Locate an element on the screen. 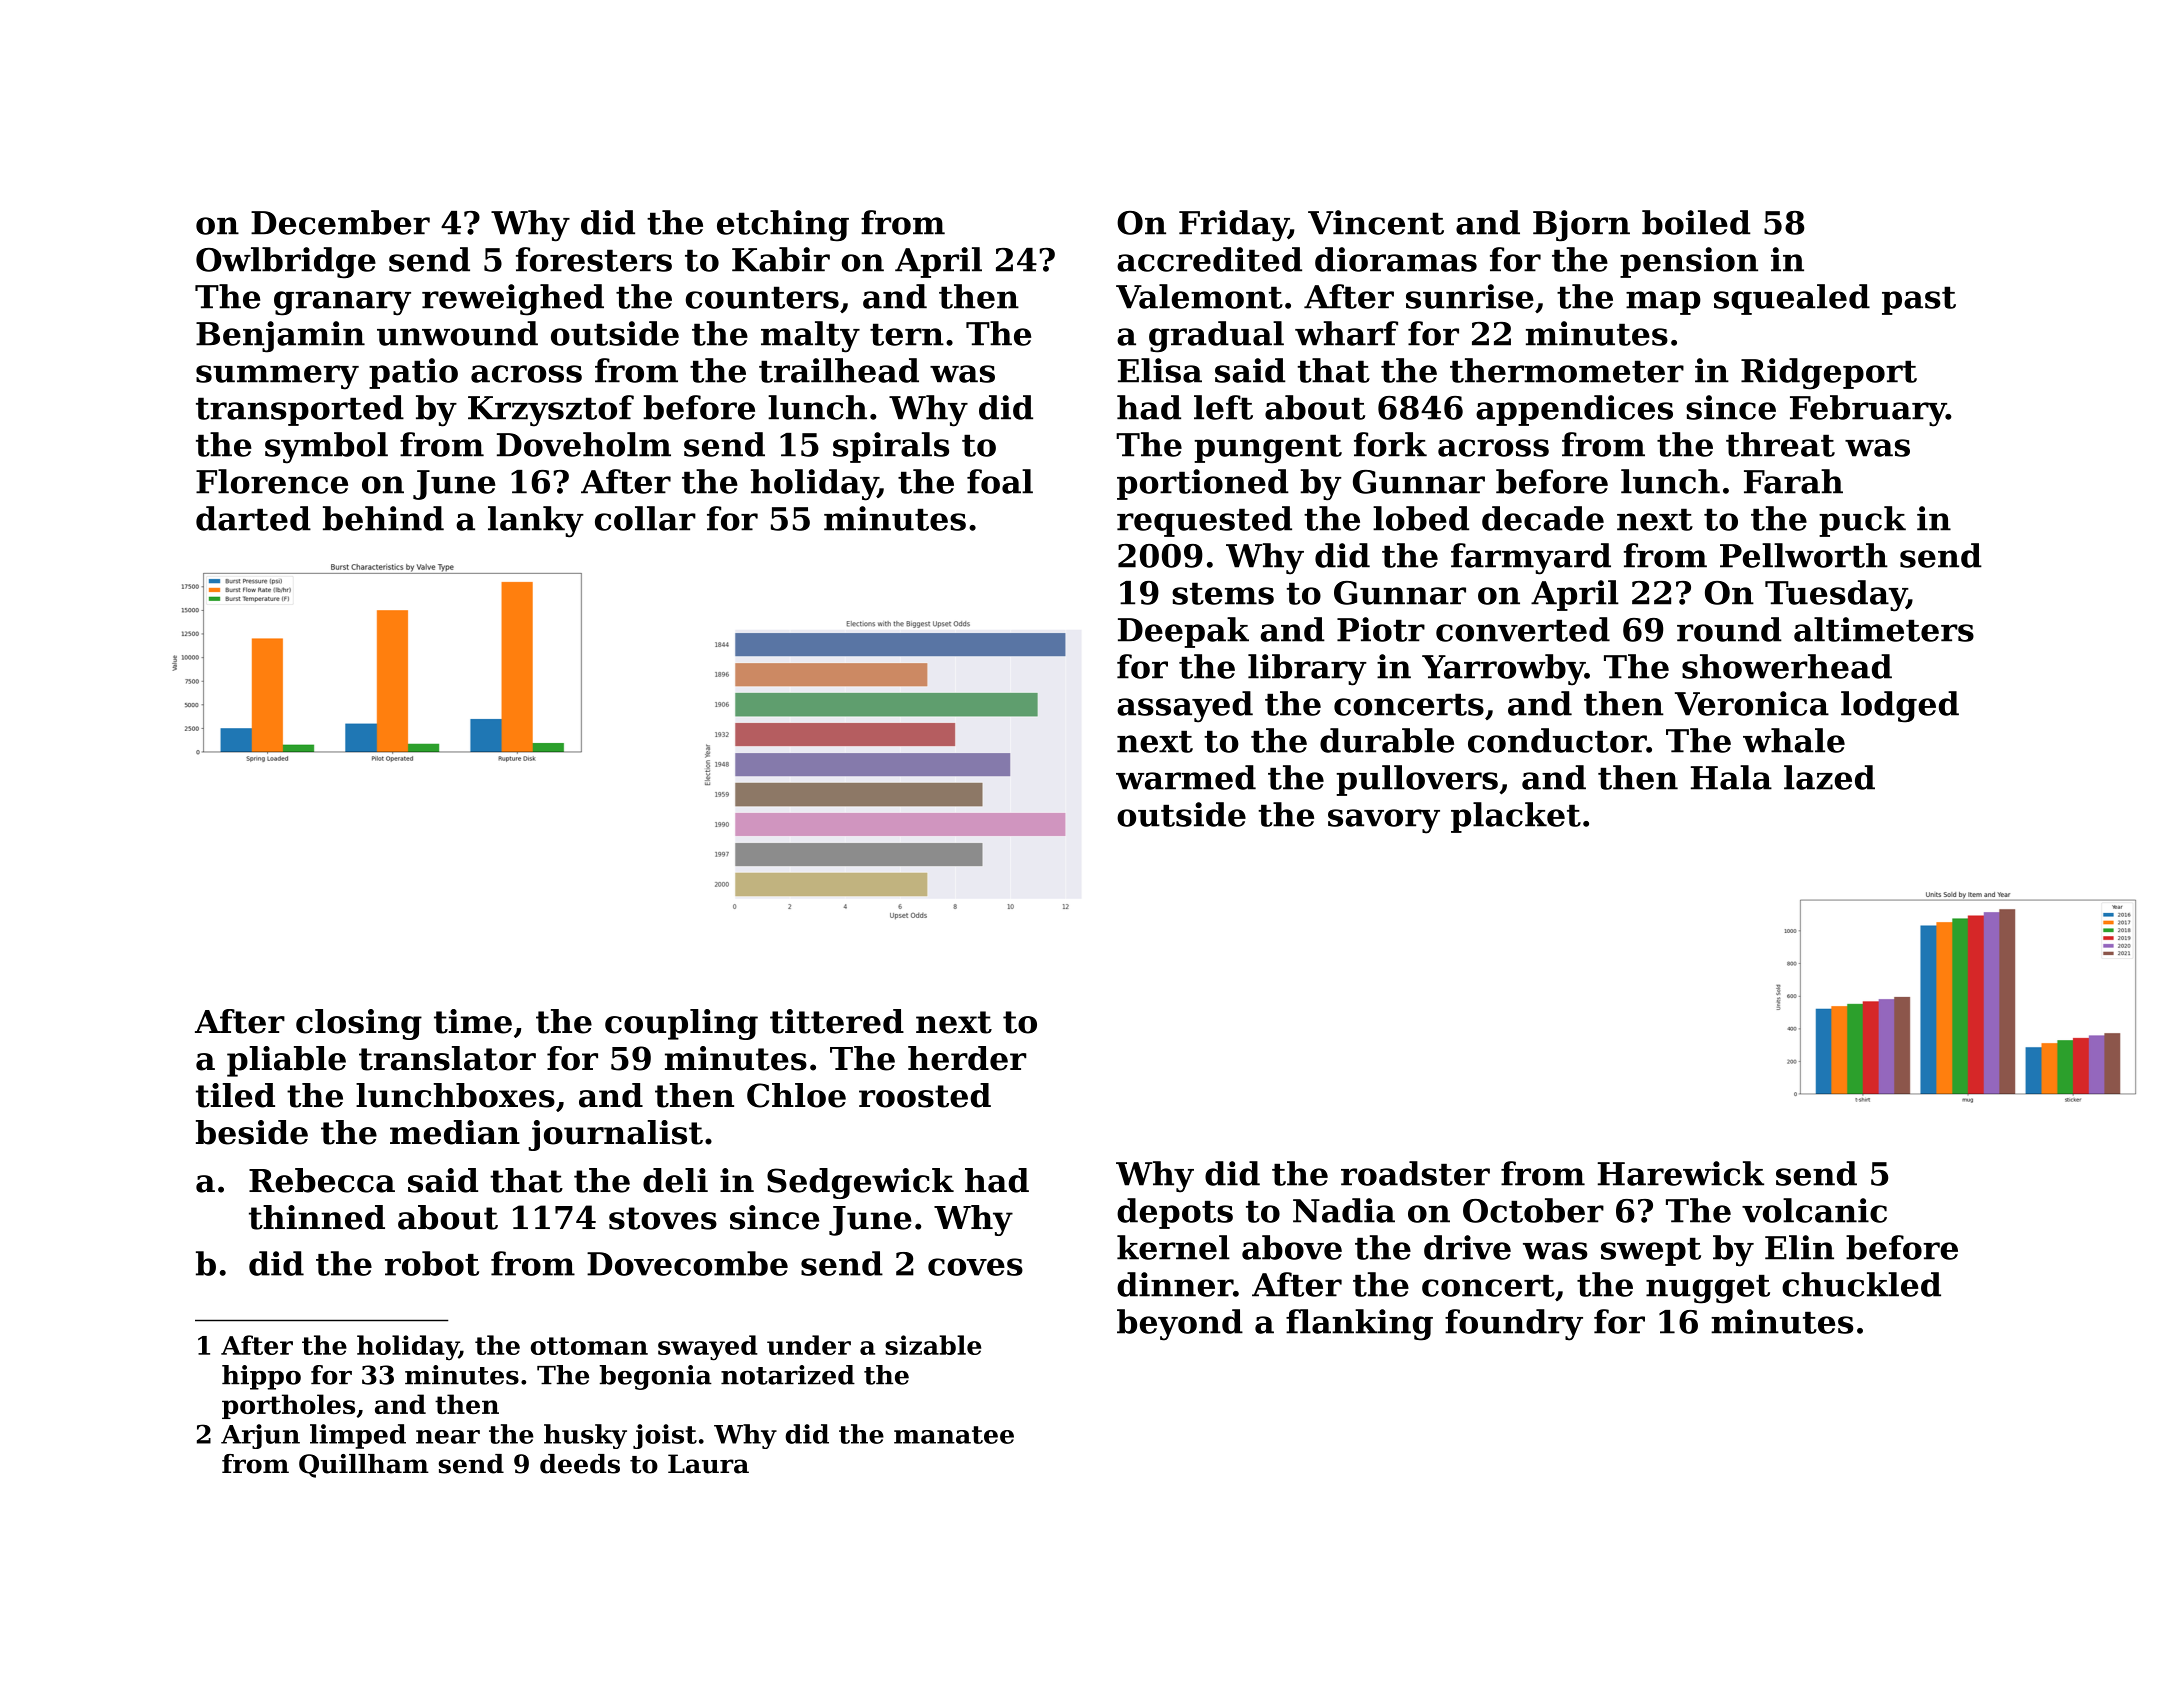 This screenshot has width=2178, height=1683. darted is located at coordinates (253, 518).
